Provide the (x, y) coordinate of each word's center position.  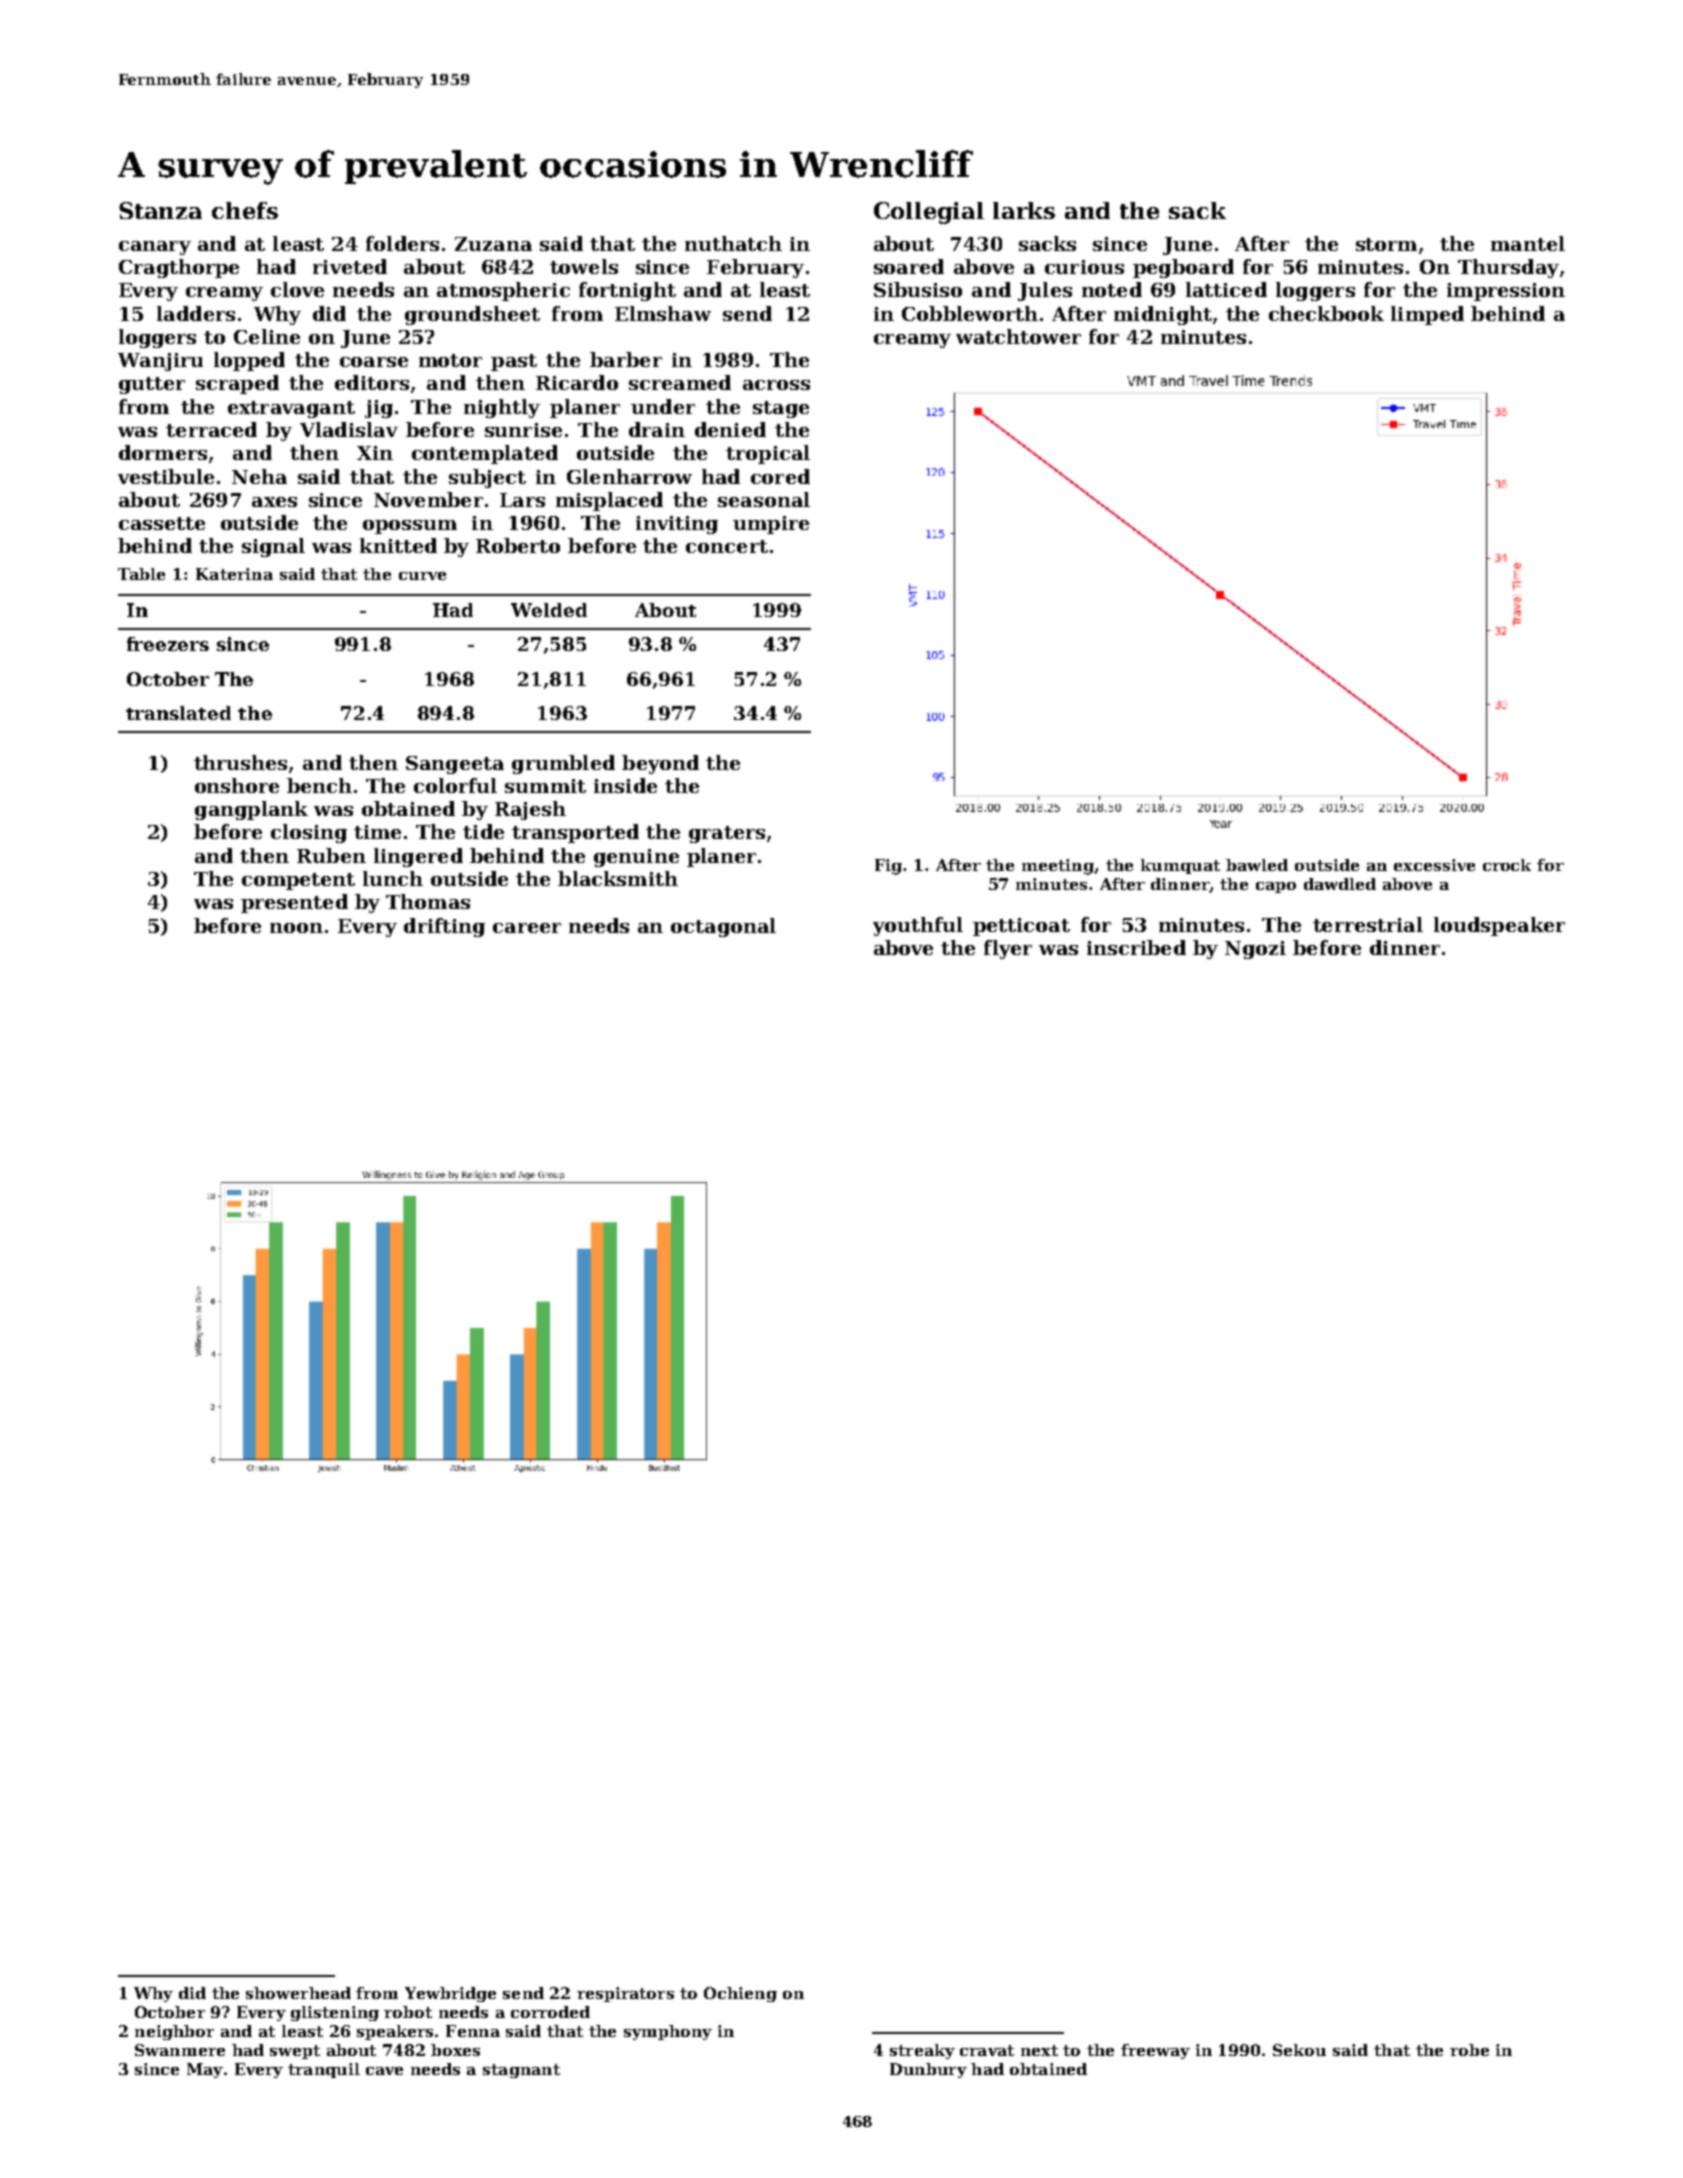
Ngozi (1255, 950)
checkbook (1326, 313)
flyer (1008, 949)
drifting (444, 927)
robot (408, 2012)
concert (727, 546)
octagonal (723, 927)
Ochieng (740, 1994)
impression (1506, 292)
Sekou (1299, 2050)
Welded (549, 610)
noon (296, 928)
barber (626, 359)
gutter (152, 385)
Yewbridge (450, 1994)
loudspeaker (1499, 926)
